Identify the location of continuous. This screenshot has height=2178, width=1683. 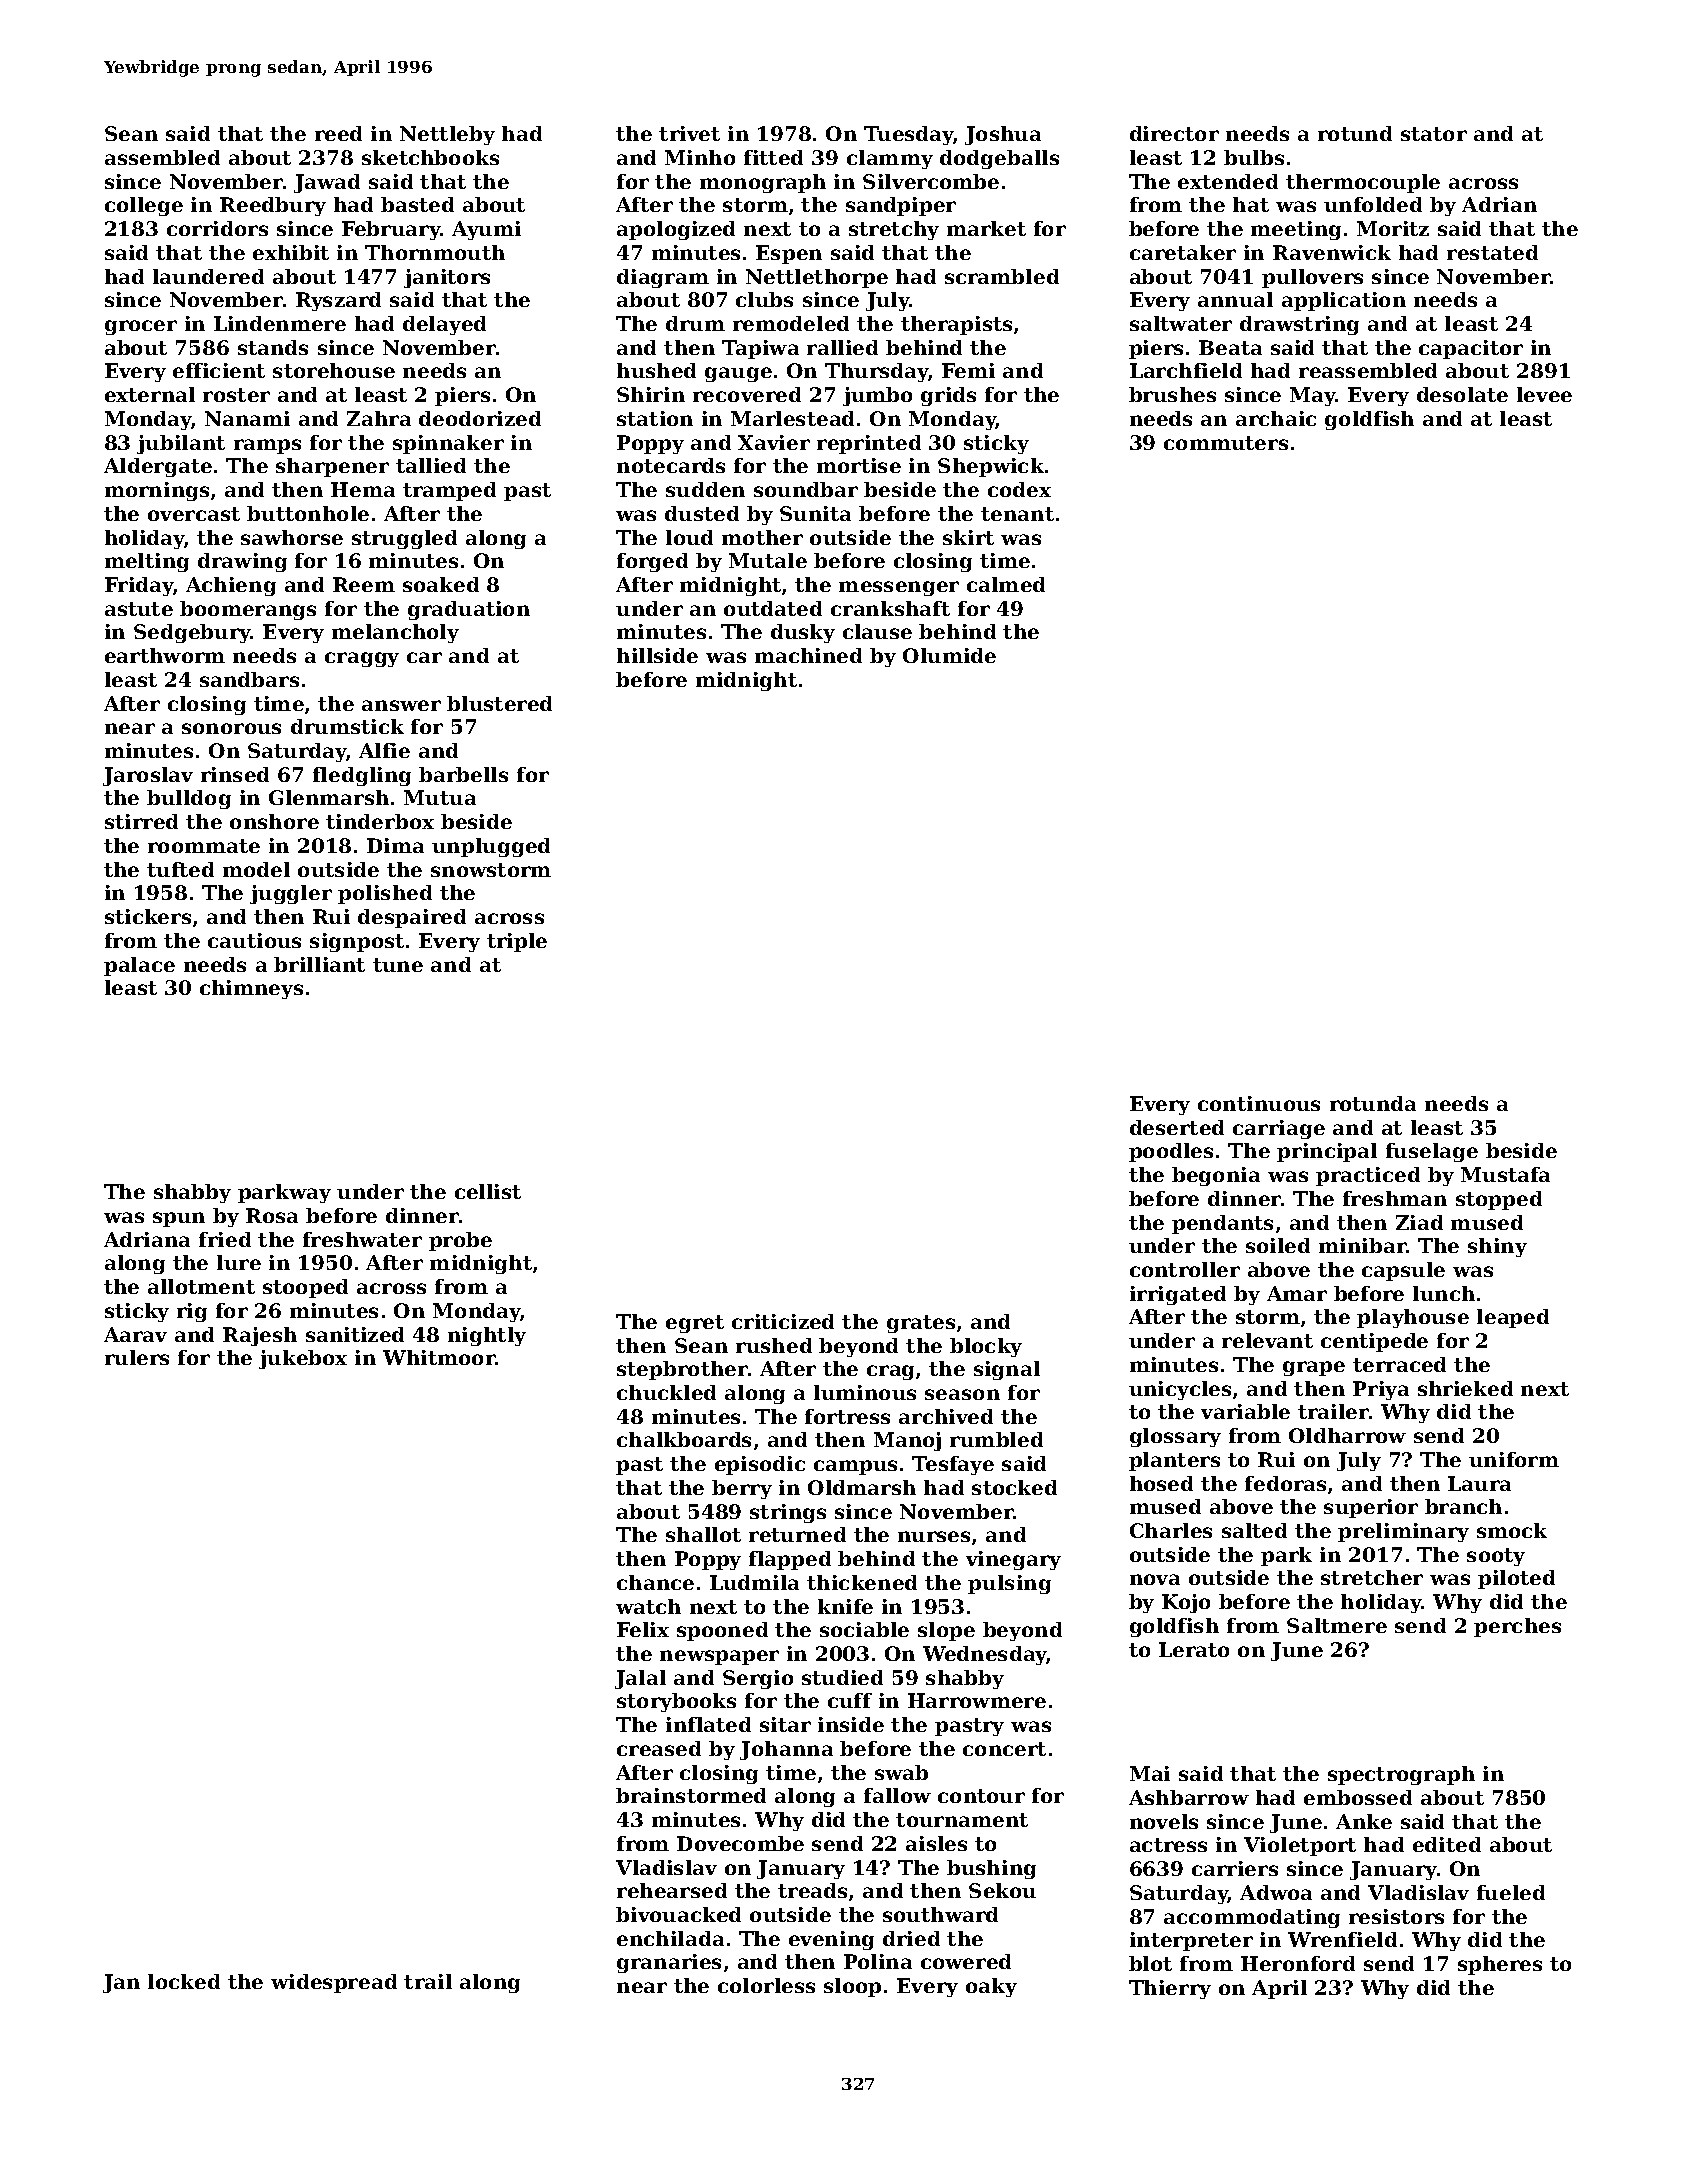
(1259, 1103).
